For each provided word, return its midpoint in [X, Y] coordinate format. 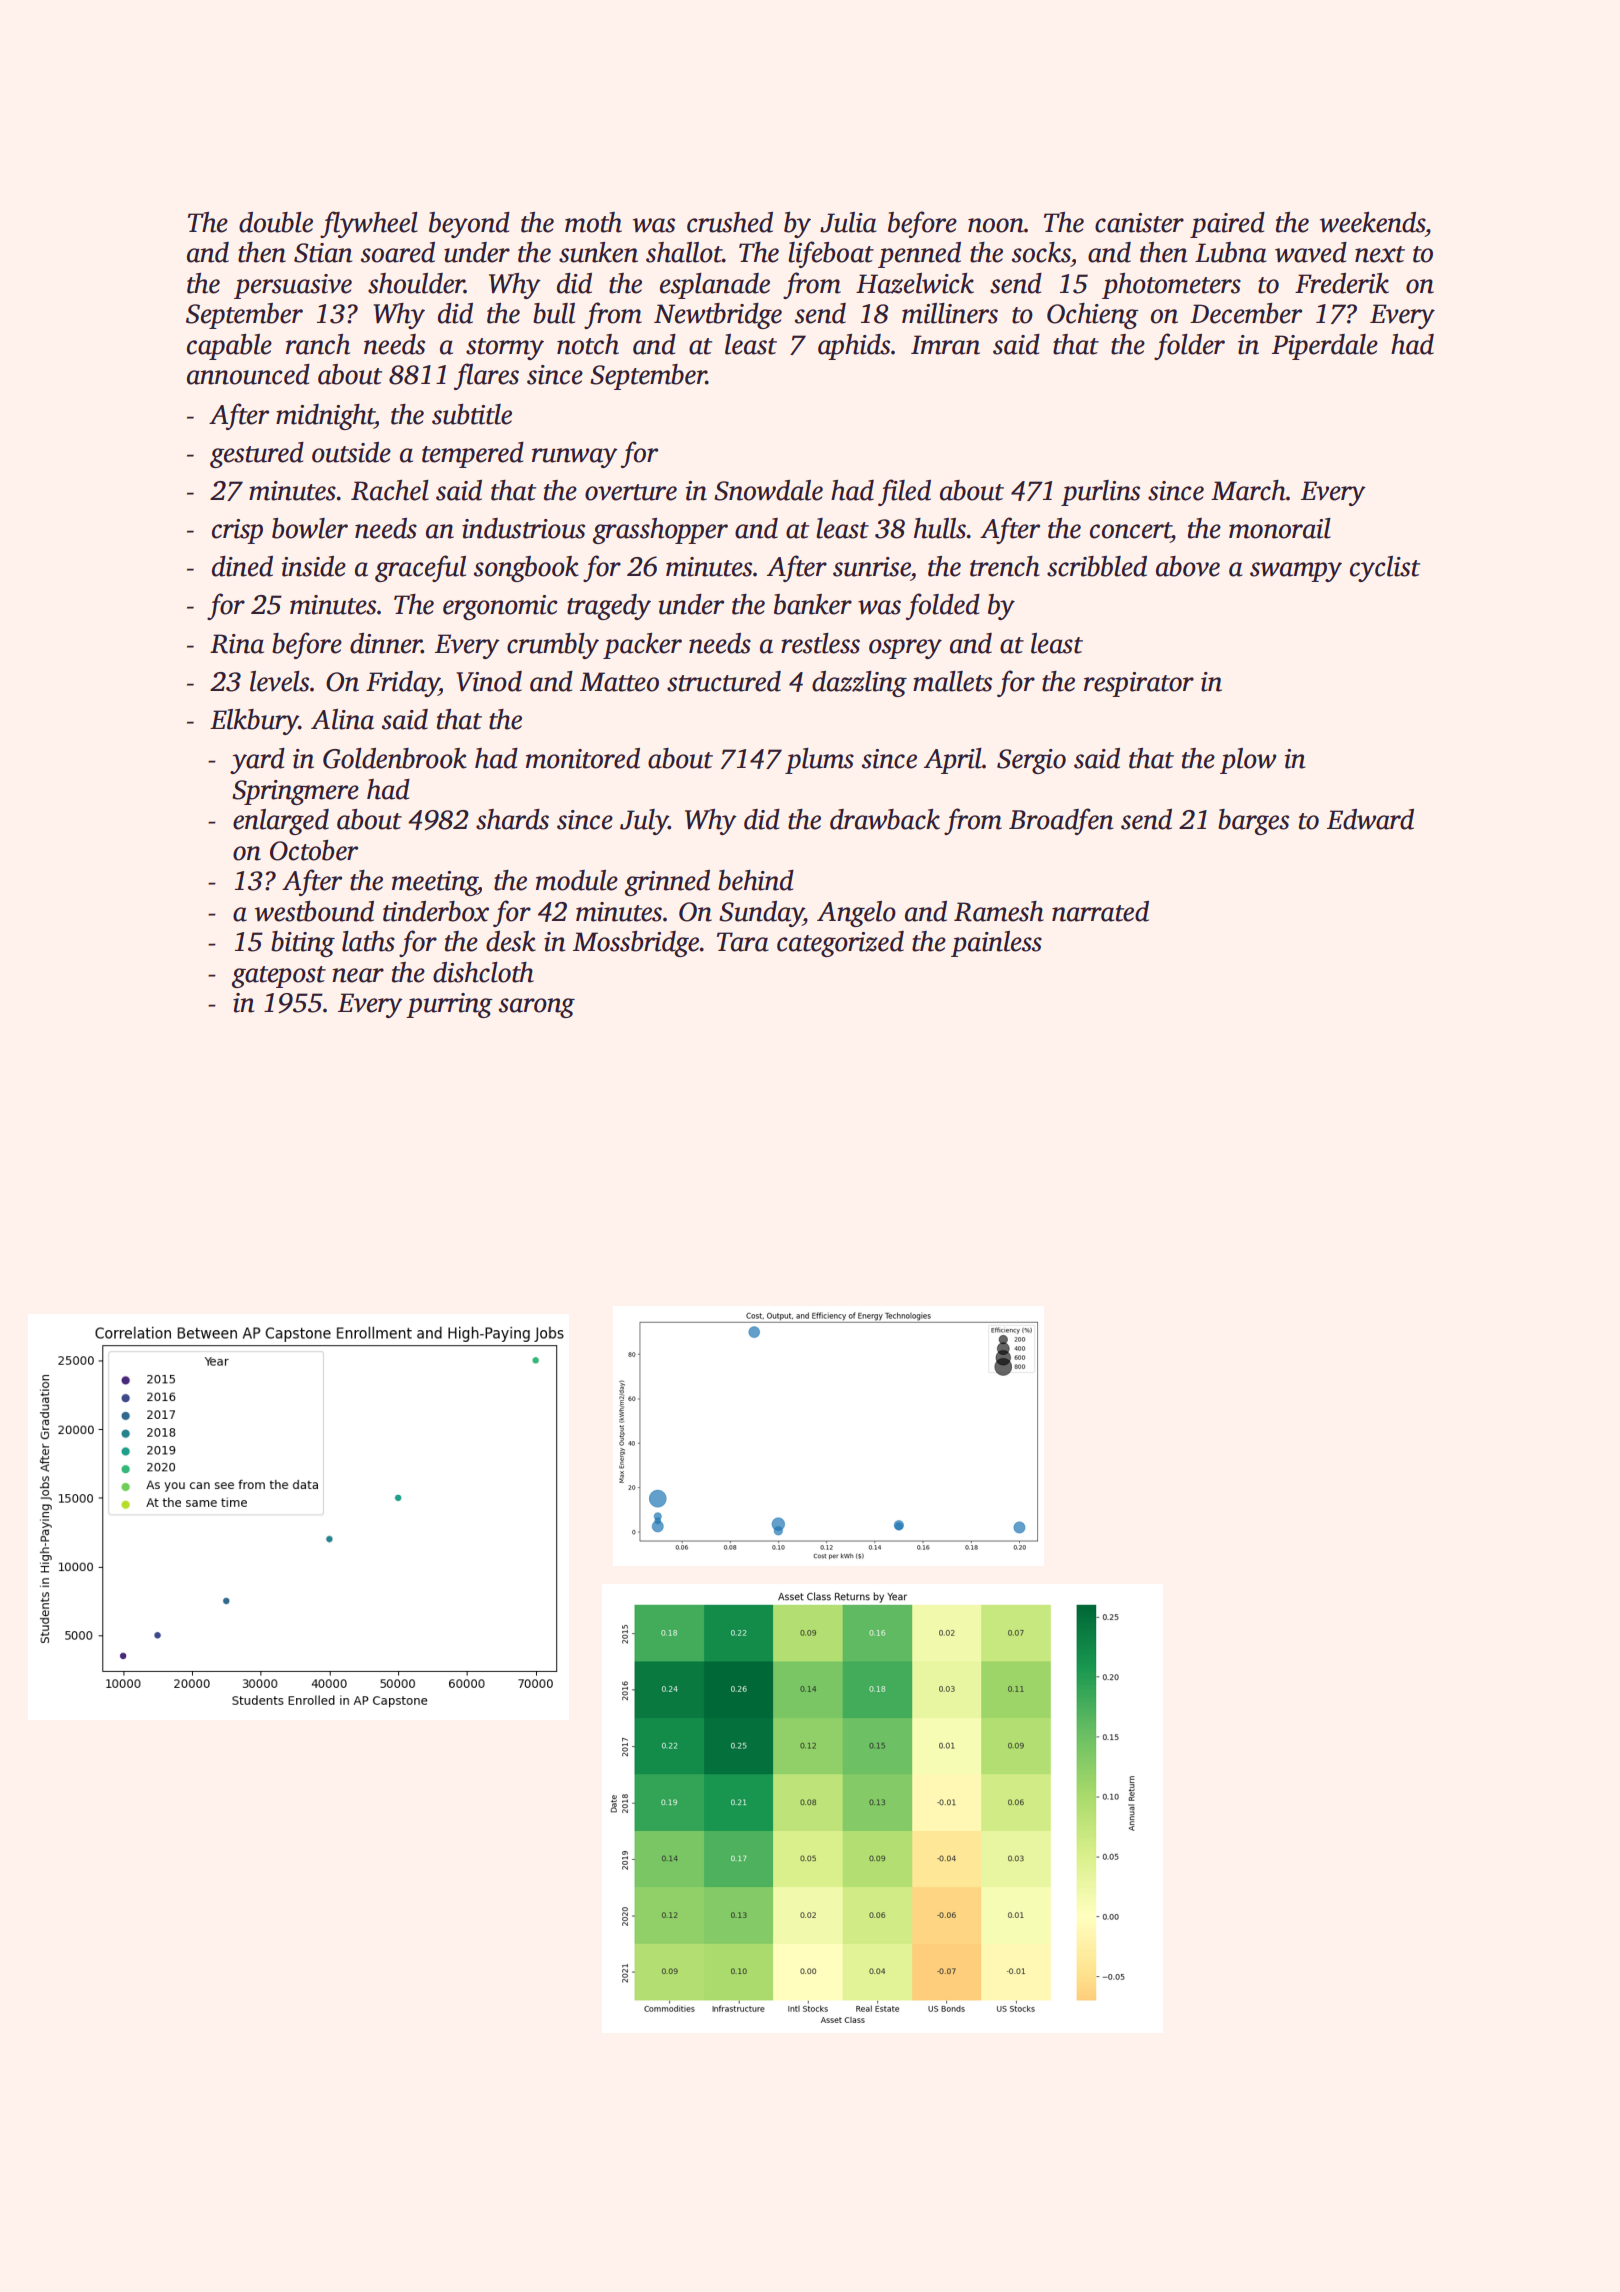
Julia [848, 222]
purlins [1100, 493]
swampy [1296, 572]
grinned [667, 883]
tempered [473, 455]
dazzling [859, 684]
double [276, 222]
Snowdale [768, 490]
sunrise [872, 567]
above [1188, 566]
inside [314, 566]
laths [368, 941]
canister [1139, 223]
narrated [1100, 911]
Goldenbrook [395, 758]
